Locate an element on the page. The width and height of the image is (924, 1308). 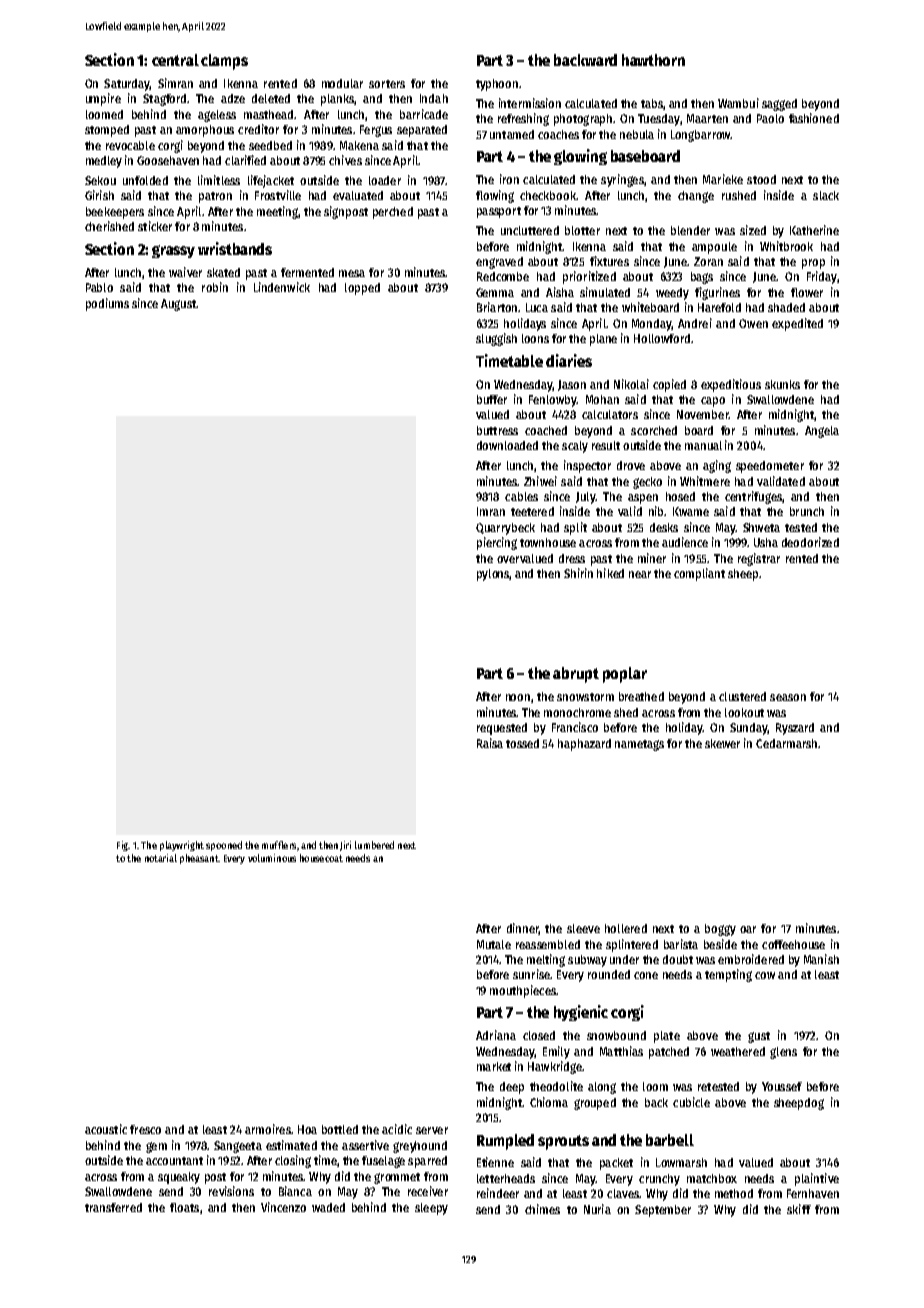
pheasant is located at coordinates (199, 859).
